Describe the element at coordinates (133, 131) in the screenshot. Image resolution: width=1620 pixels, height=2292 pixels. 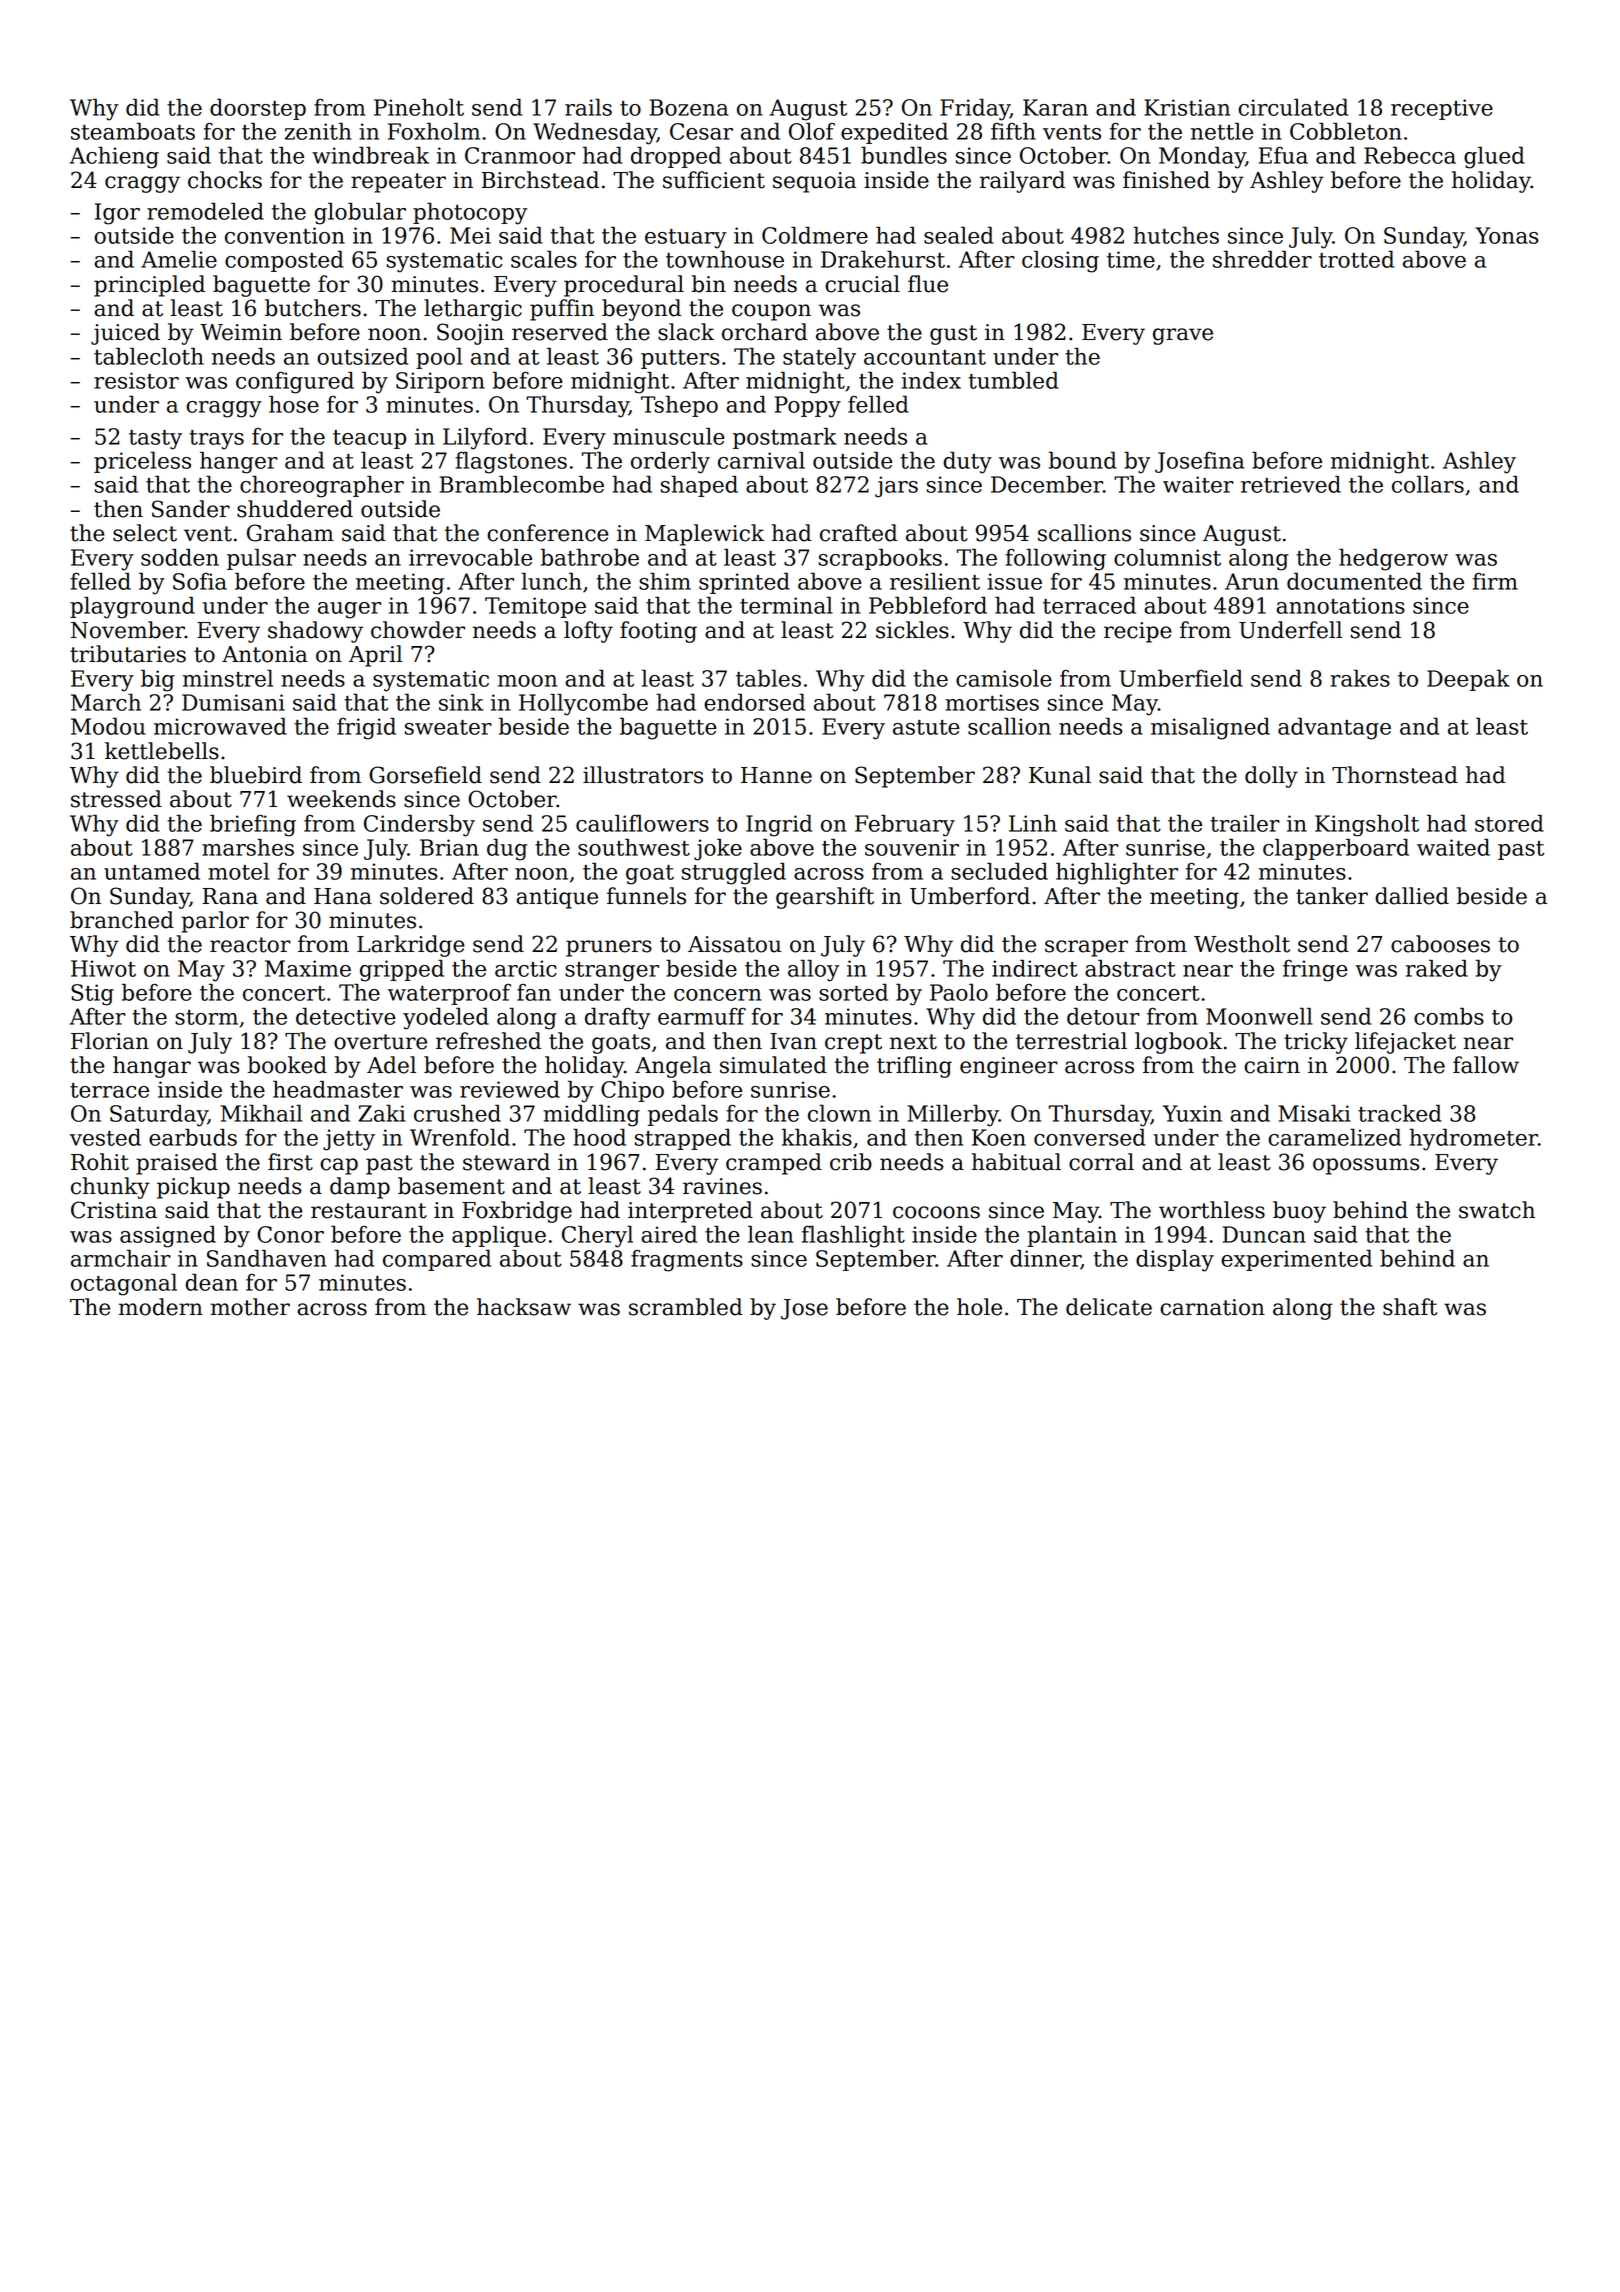
I see `steamboats` at that location.
